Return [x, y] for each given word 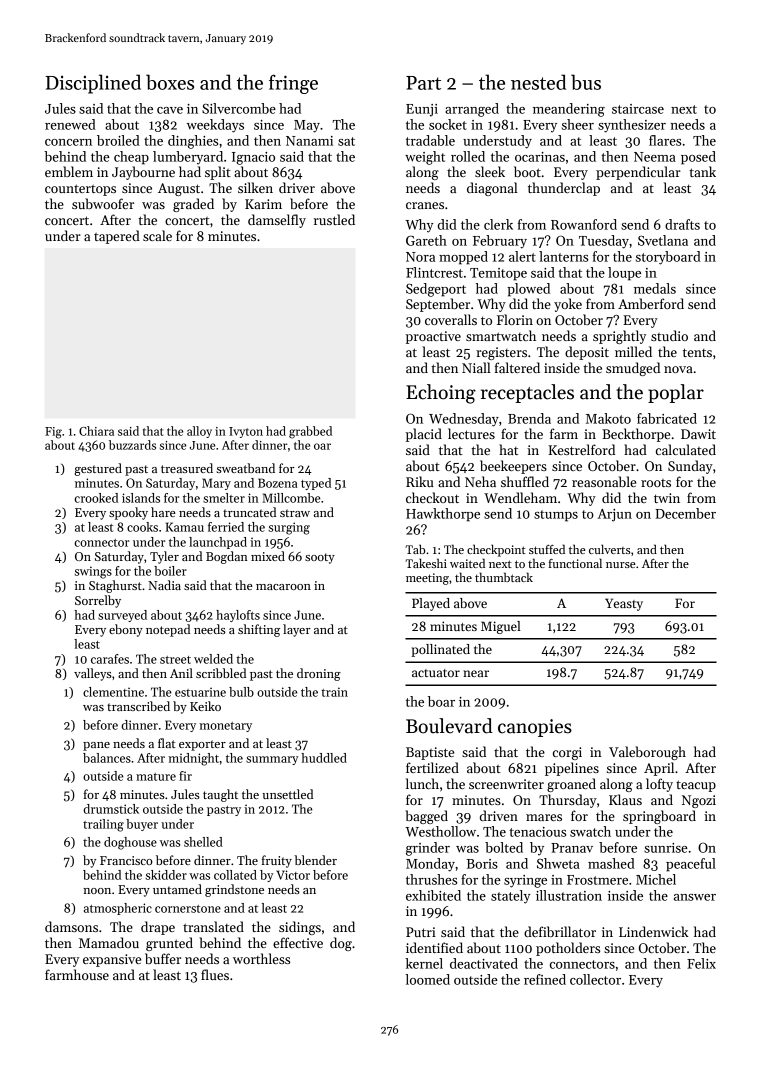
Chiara [96, 431]
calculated [686, 449]
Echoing [441, 394]
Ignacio [253, 158]
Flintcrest [434, 272]
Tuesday [604, 242]
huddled [324, 758]
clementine [113, 692]
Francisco [126, 860]
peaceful [691, 865]
